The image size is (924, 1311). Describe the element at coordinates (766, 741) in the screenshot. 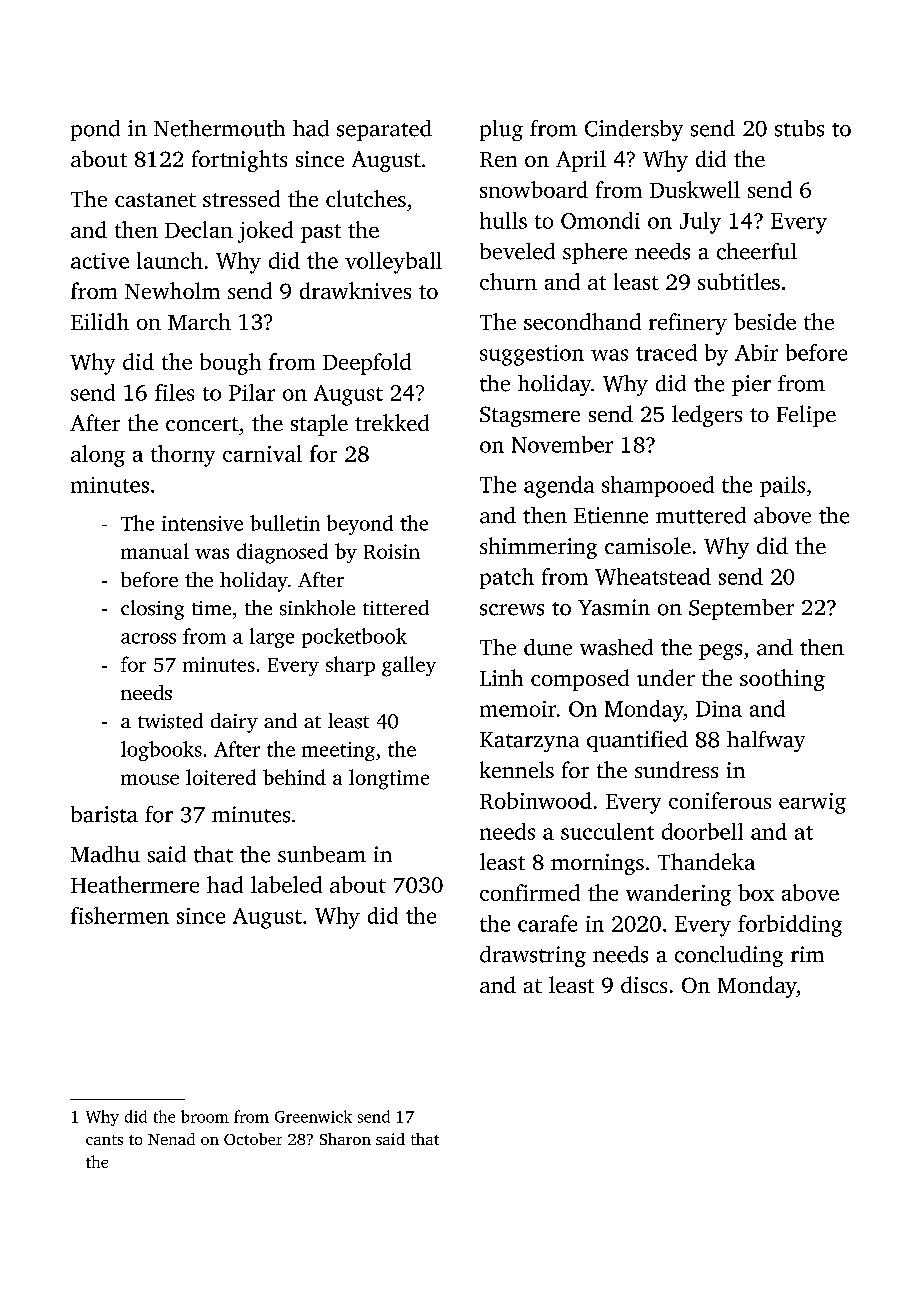

I see `halfway` at that location.
